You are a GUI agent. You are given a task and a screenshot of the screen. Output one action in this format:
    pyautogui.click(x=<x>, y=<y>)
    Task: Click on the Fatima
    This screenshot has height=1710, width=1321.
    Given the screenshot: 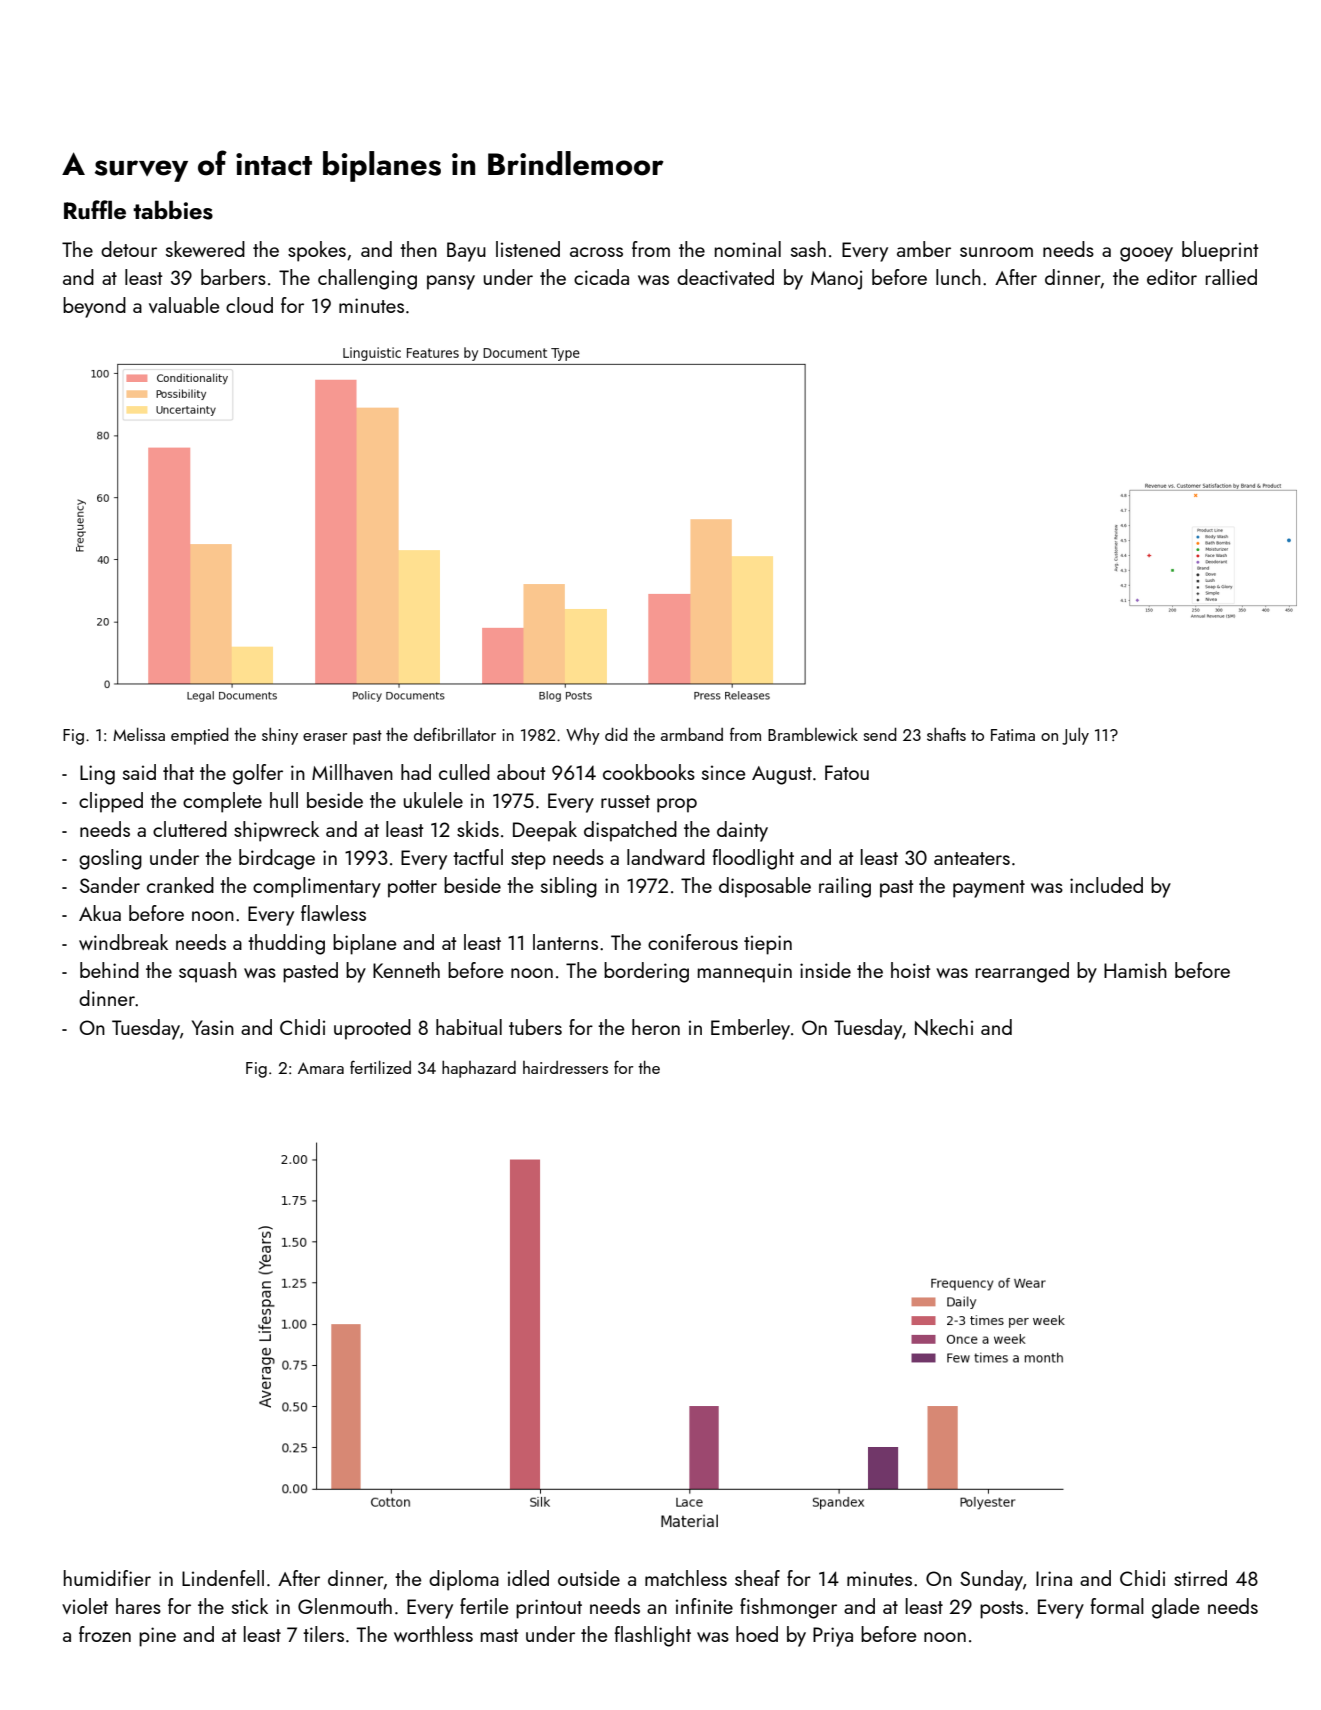 What is the action you would take?
    pyautogui.click(x=1013, y=735)
